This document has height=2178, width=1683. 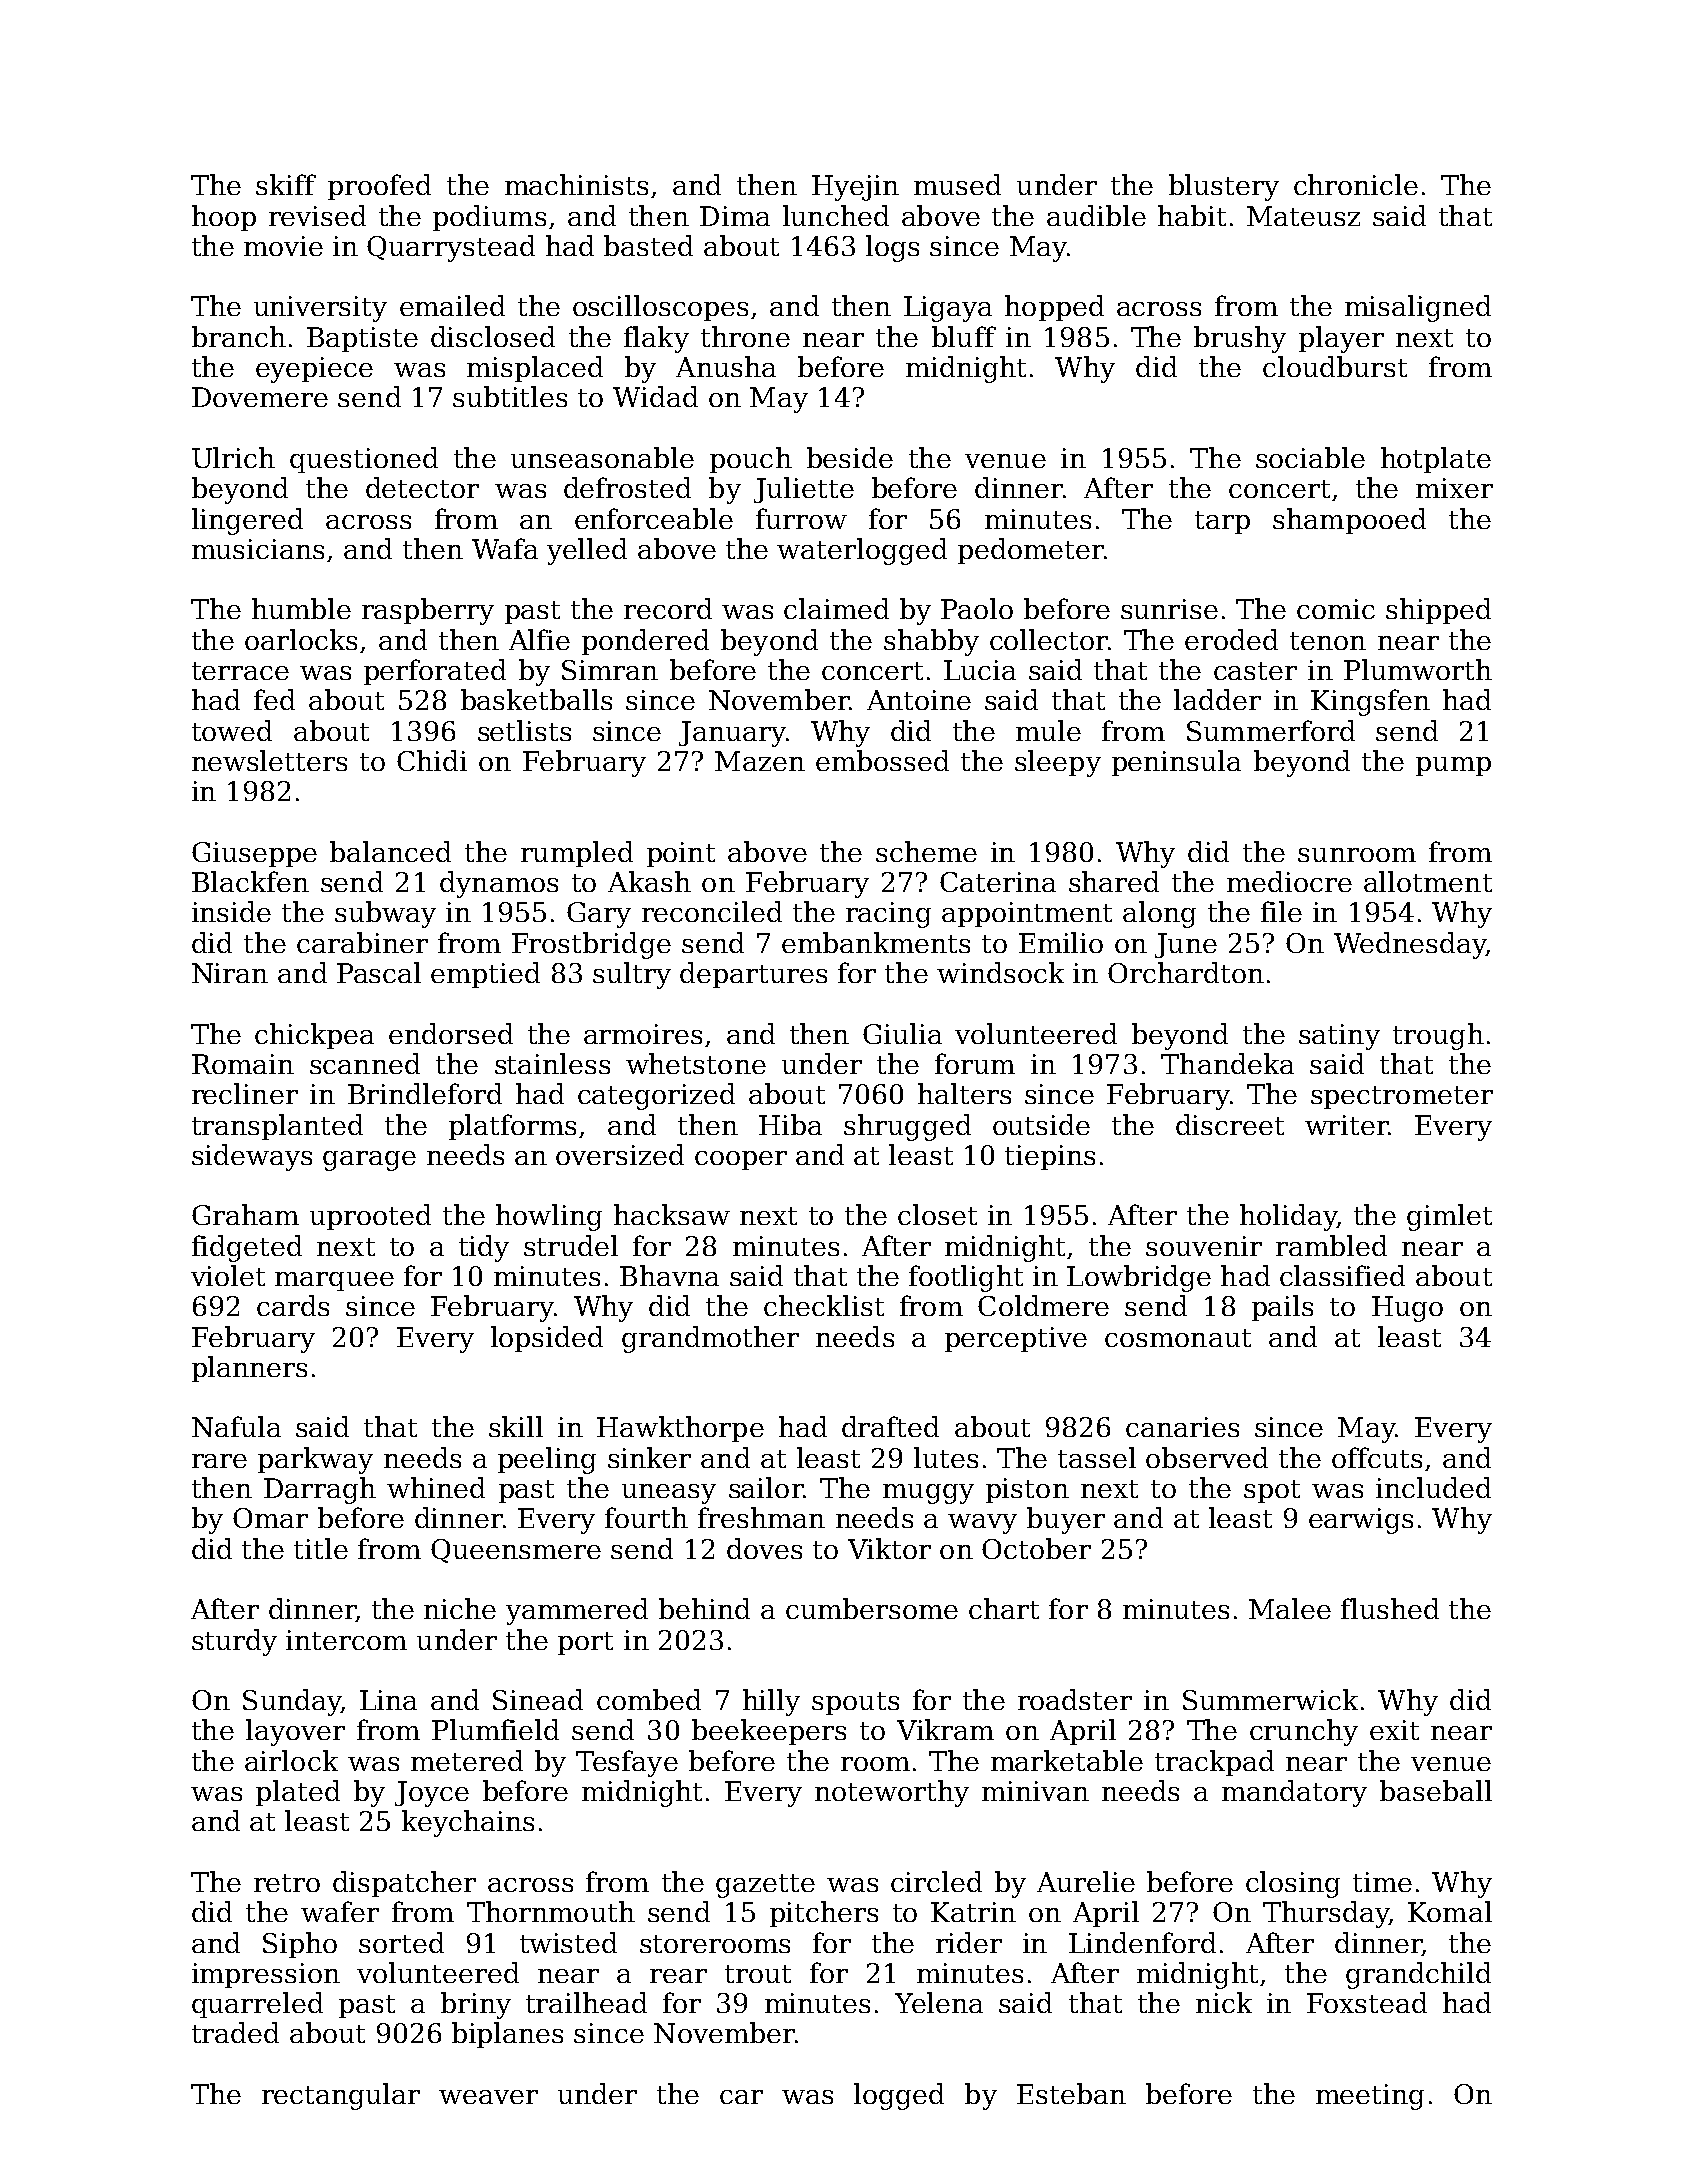 What do you see at coordinates (476, 2005) in the document?
I see `briny` at bounding box center [476, 2005].
